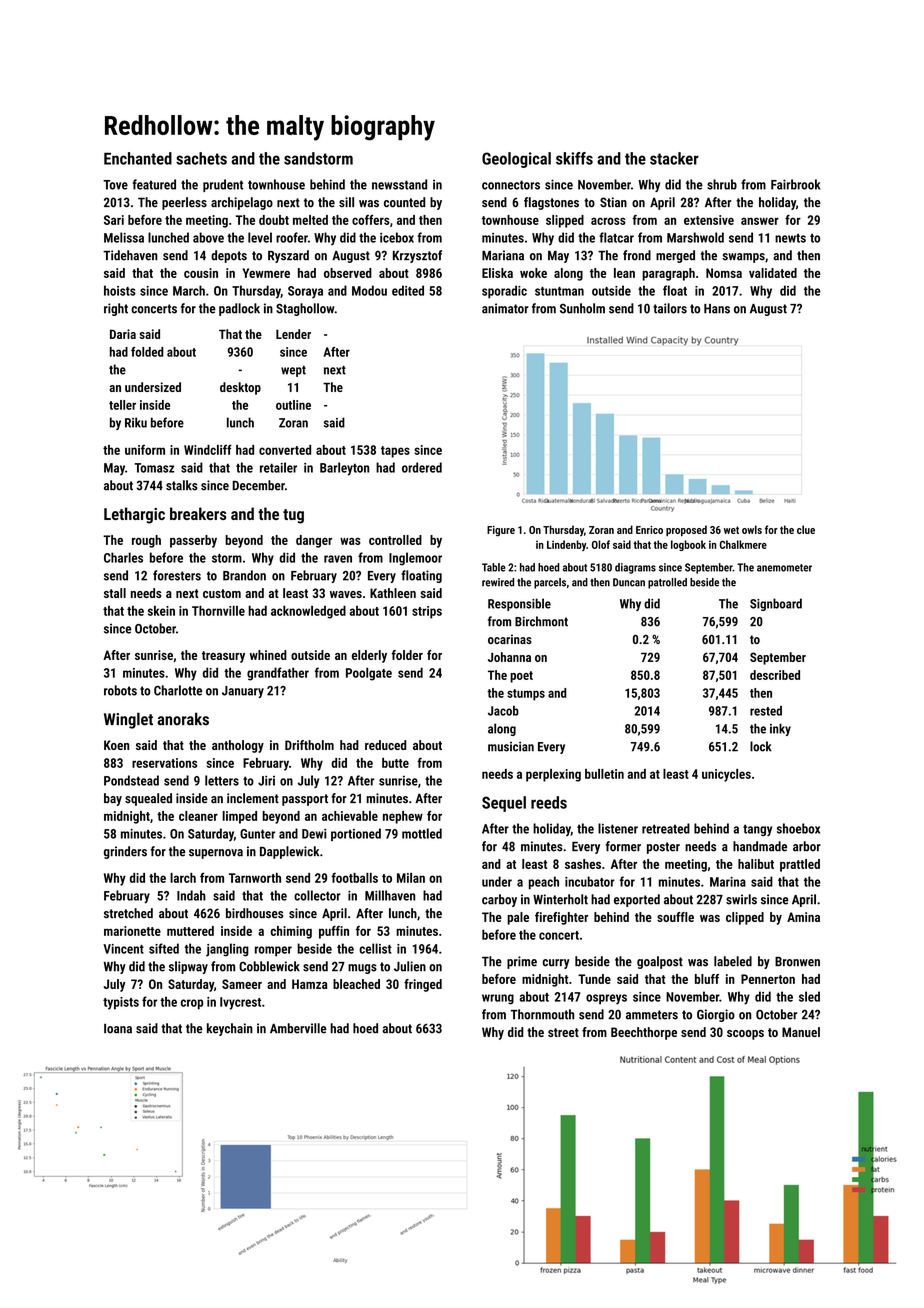  Describe the element at coordinates (145, 450) in the image. I see `uniform` at that location.
